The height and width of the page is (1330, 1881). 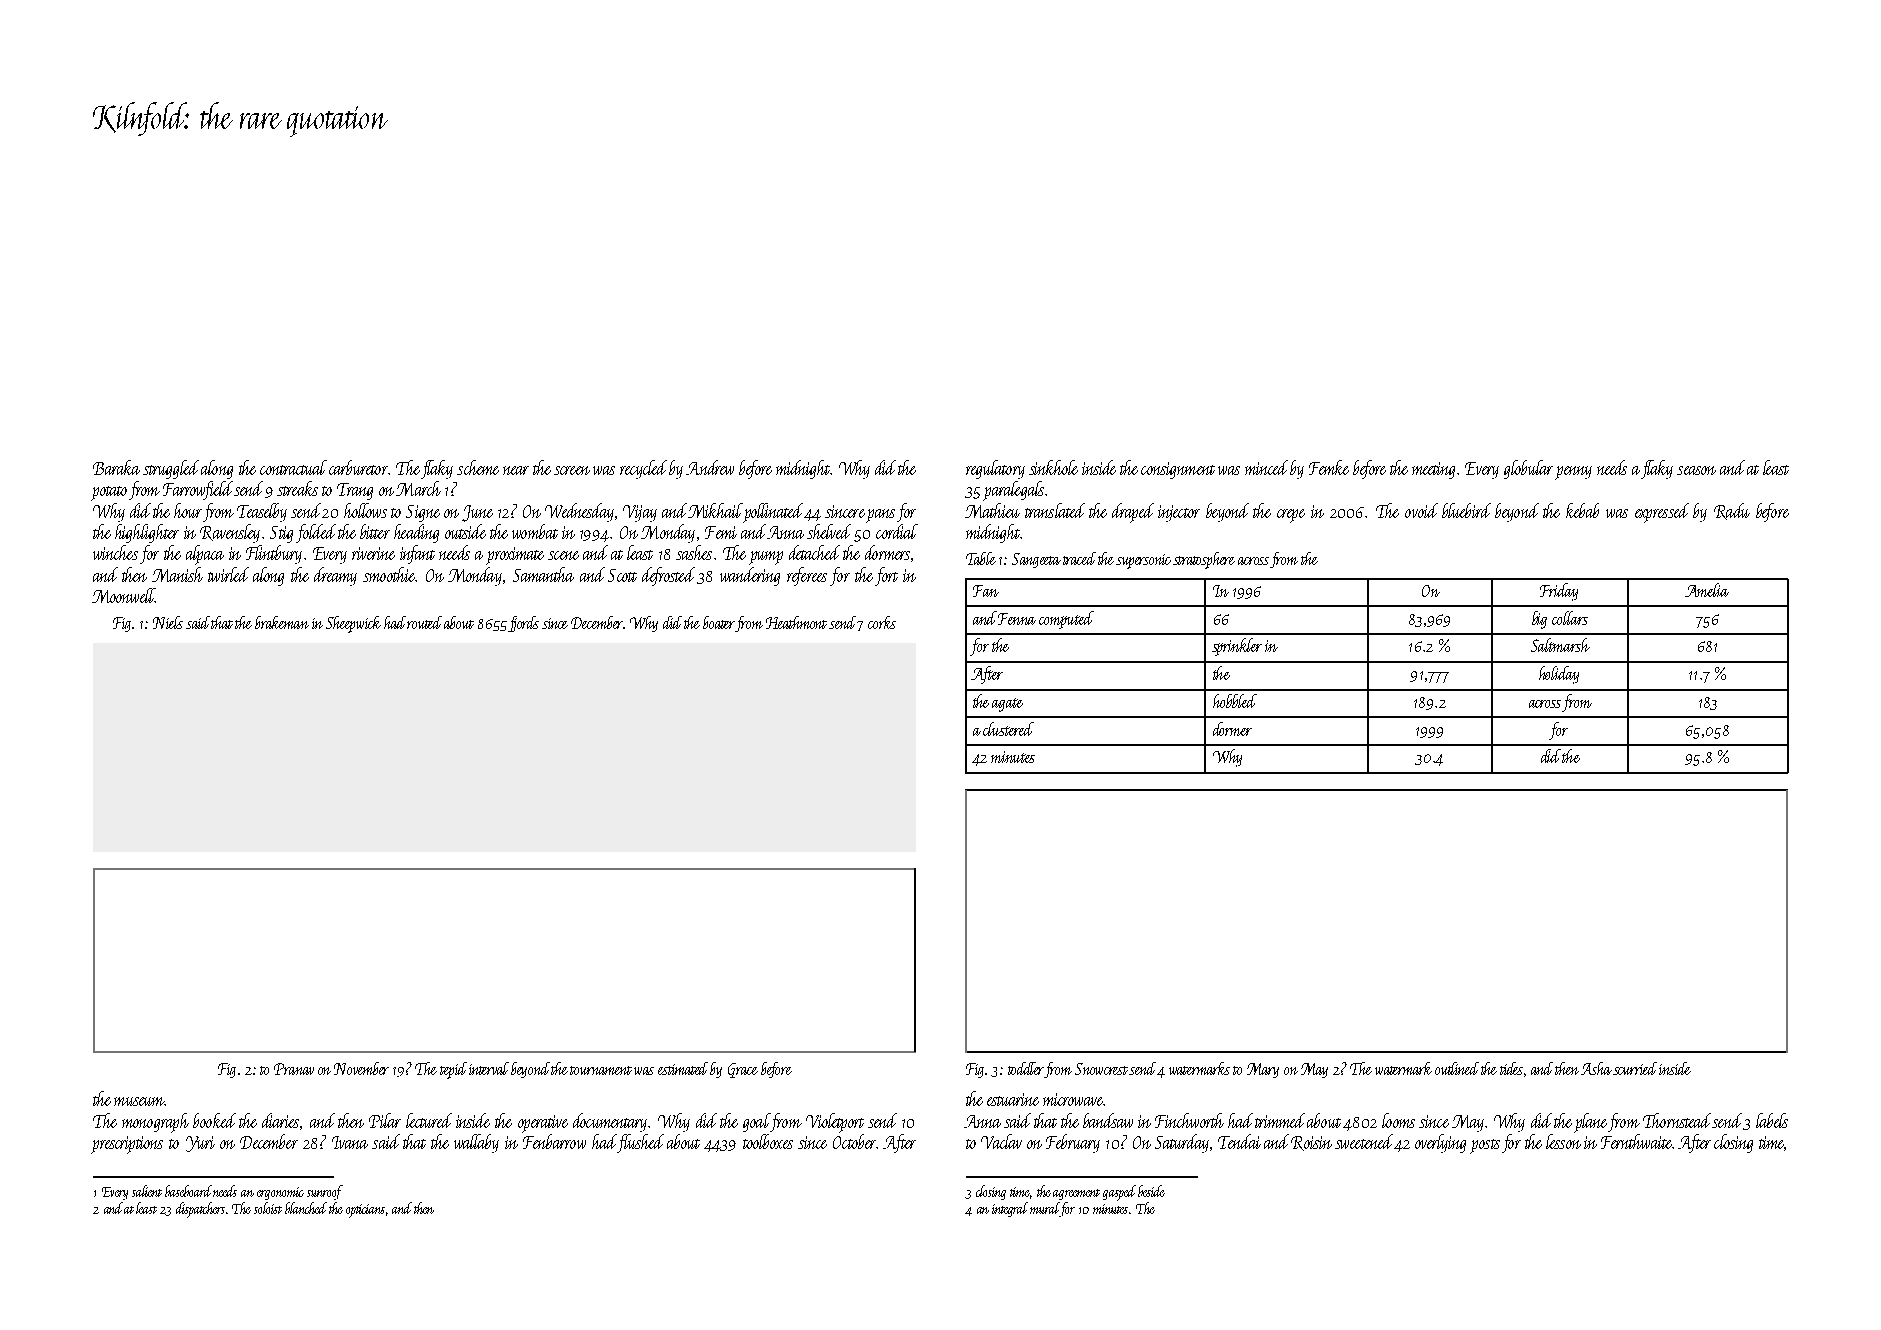 What do you see at coordinates (1007, 705) in the page?
I see `agate` at bounding box center [1007, 705].
